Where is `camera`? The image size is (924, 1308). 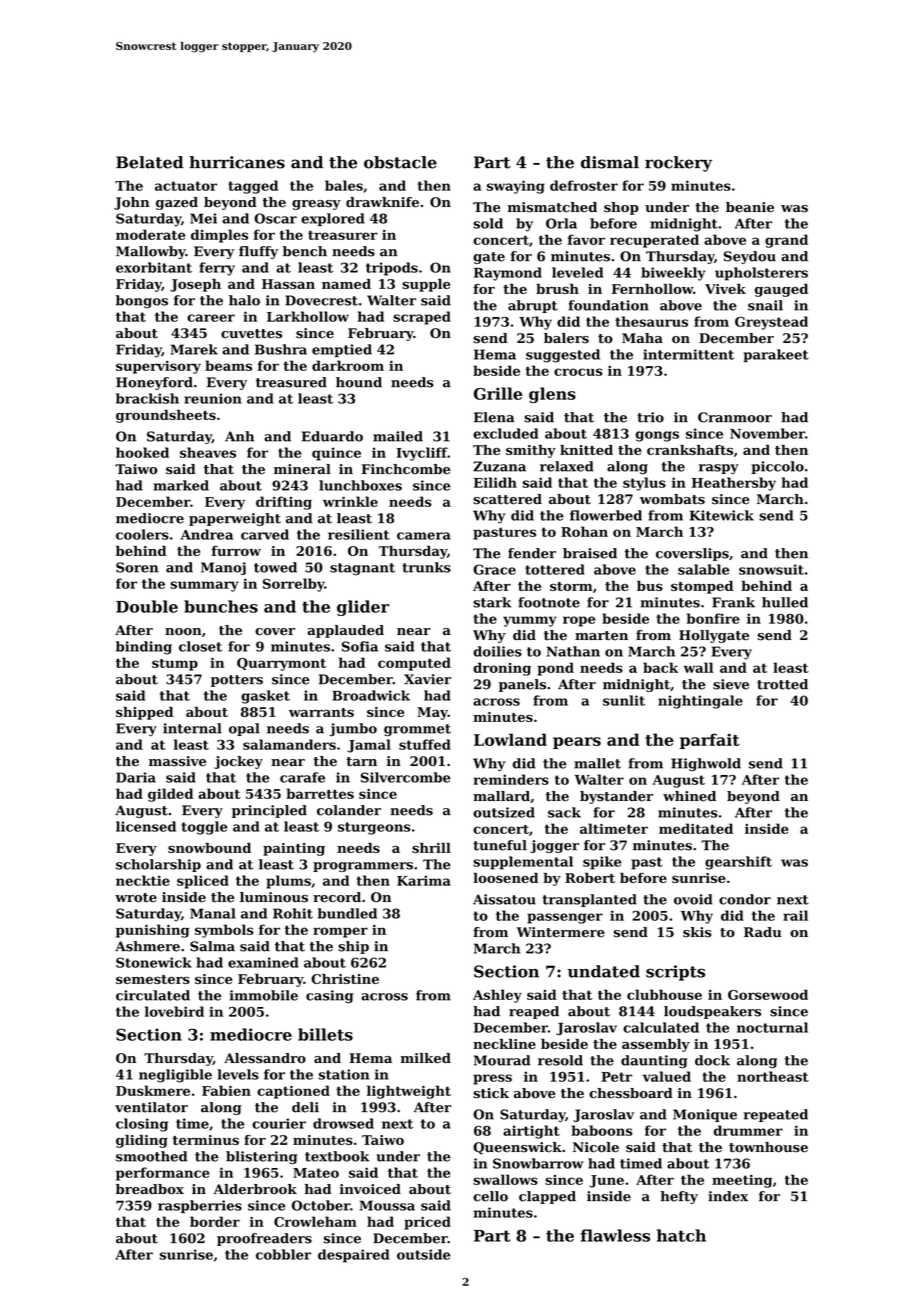 camera is located at coordinates (424, 536).
